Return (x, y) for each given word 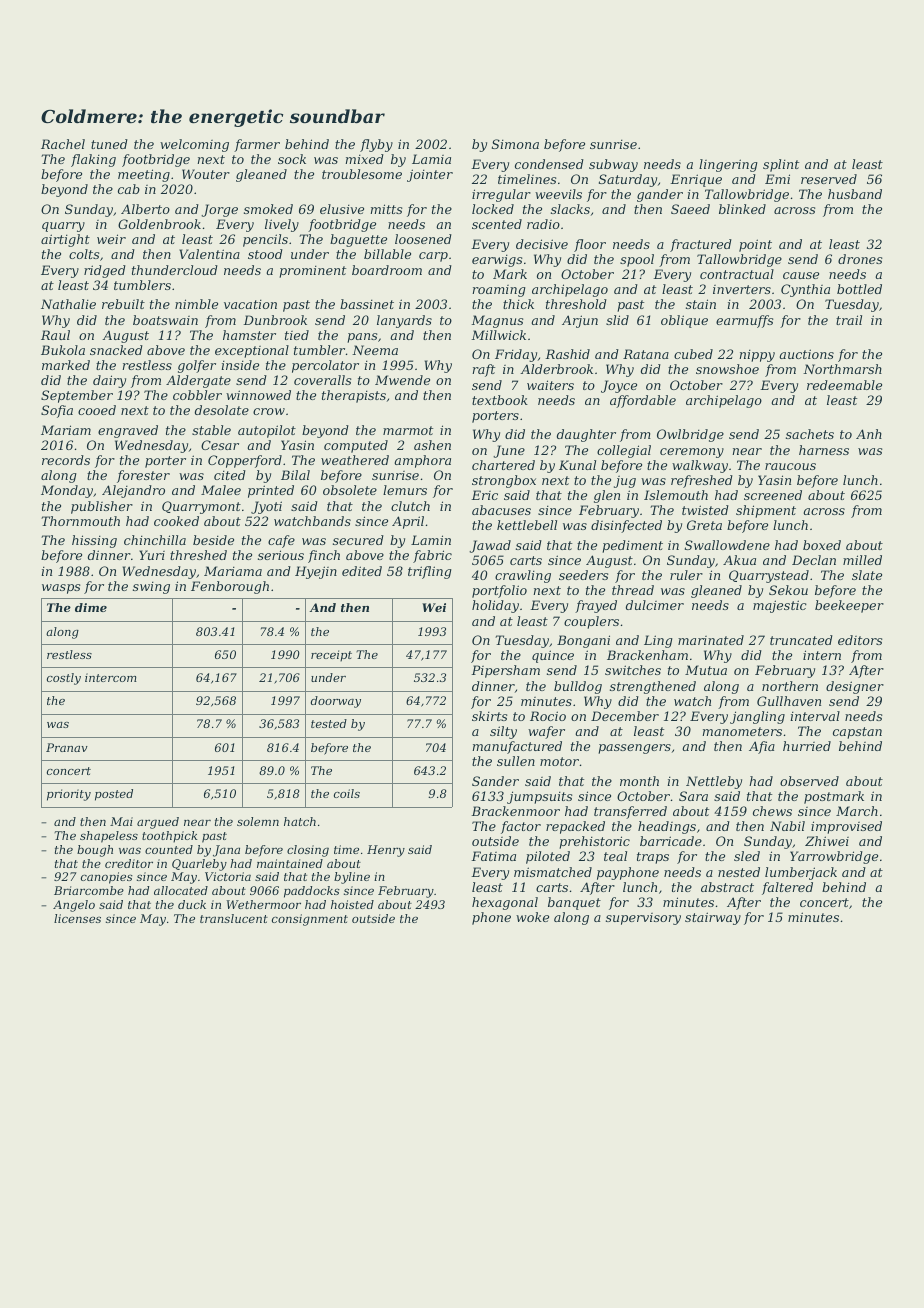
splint (781, 165)
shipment (766, 511)
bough (95, 851)
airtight (65, 240)
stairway (713, 918)
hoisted (352, 904)
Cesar (220, 445)
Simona (515, 144)
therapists (354, 396)
